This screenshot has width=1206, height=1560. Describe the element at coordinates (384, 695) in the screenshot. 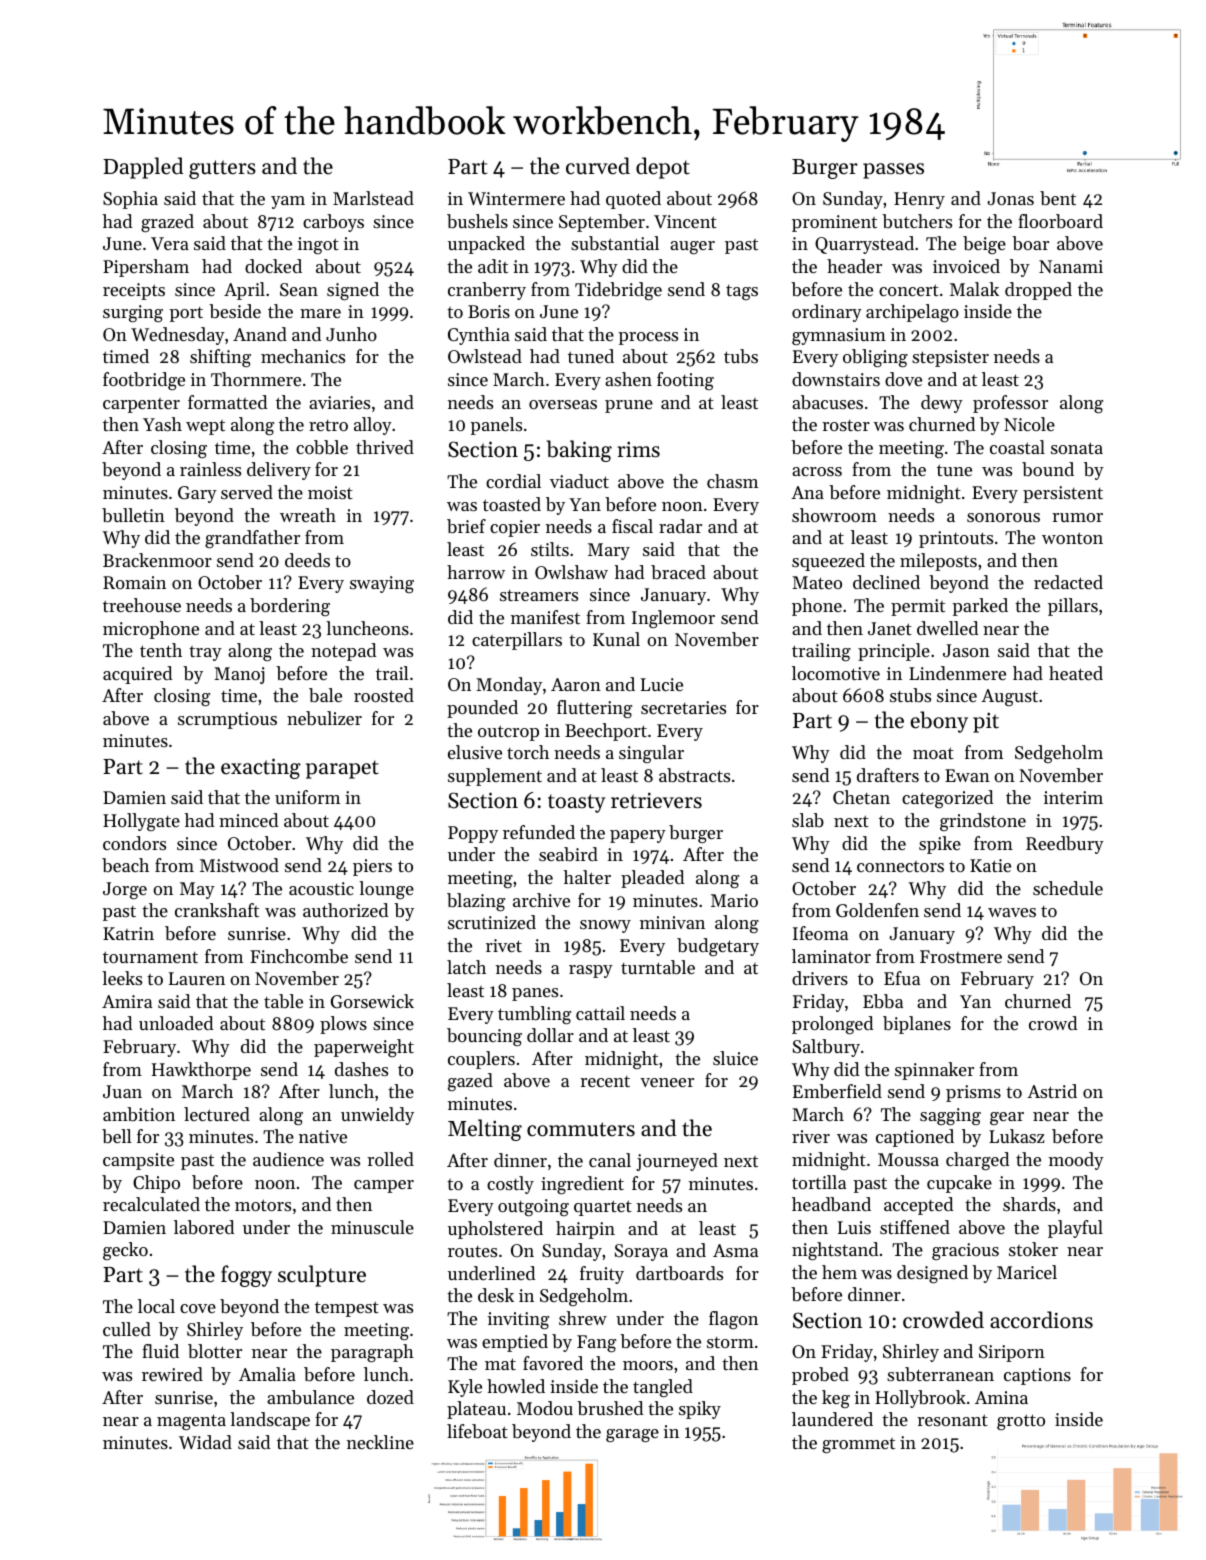

I see `roosted` at that location.
